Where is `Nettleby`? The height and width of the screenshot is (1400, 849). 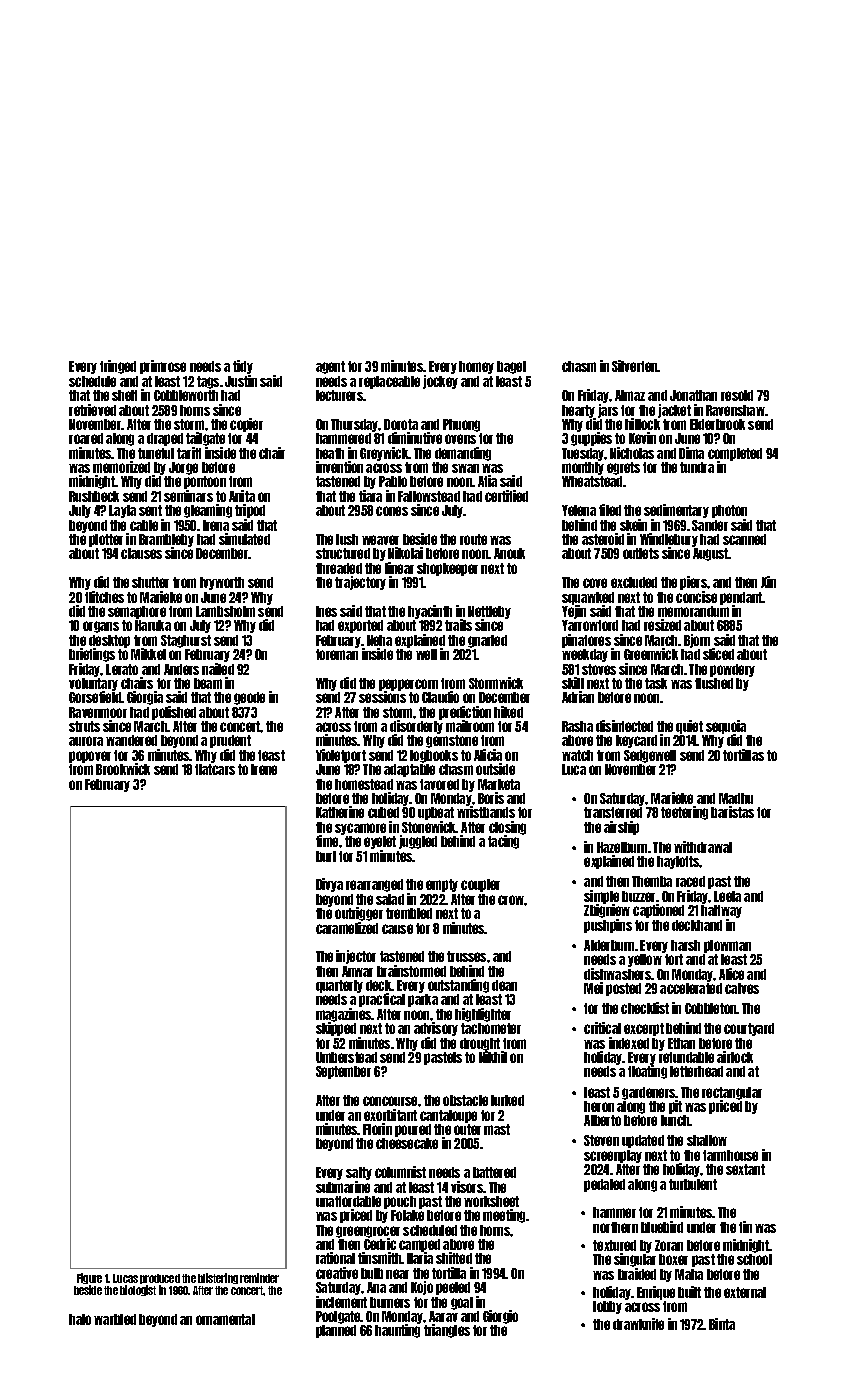
Nettleby is located at coordinates (489, 613).
